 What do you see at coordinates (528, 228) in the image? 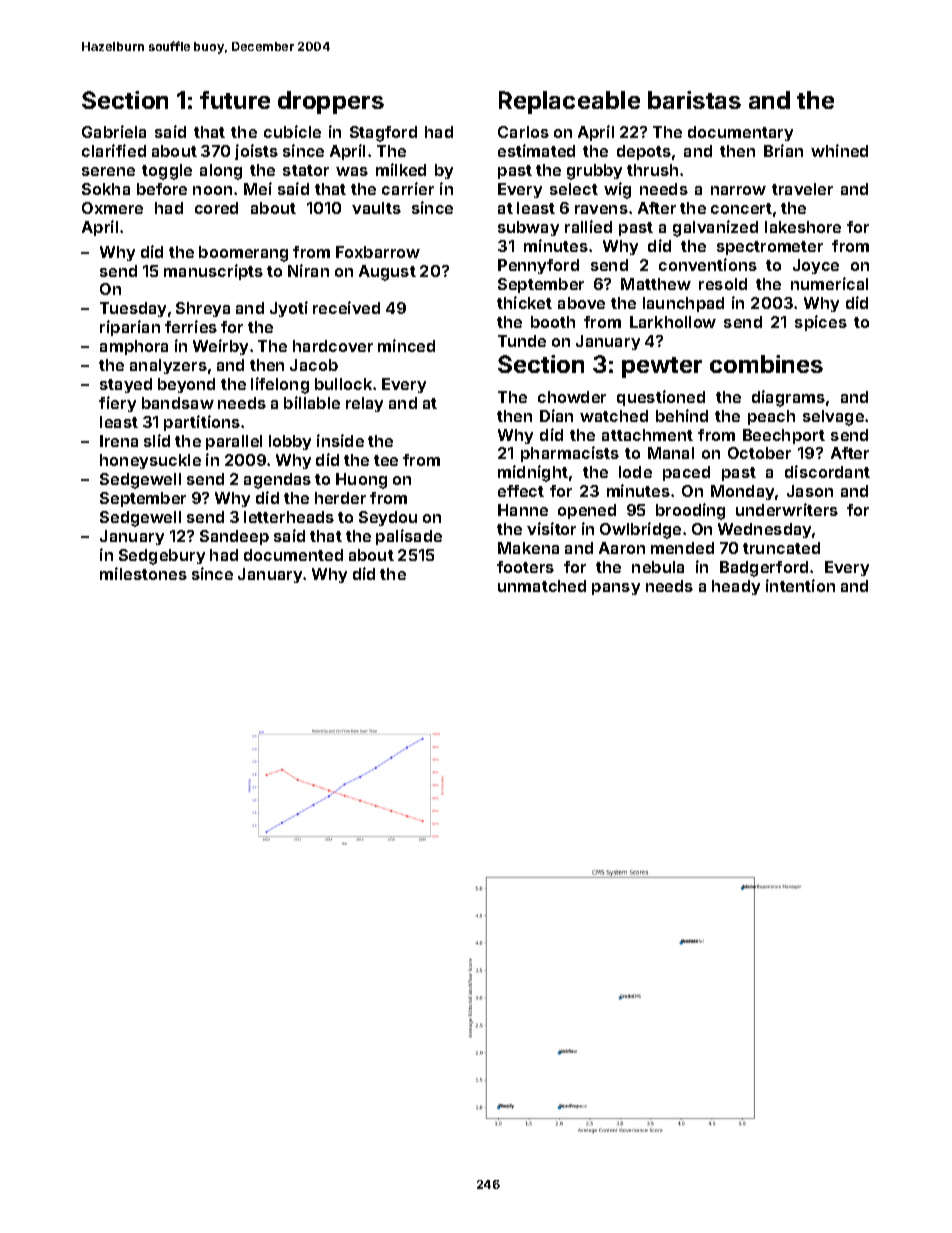
I see `subway` at bounding box center [528, 228].
